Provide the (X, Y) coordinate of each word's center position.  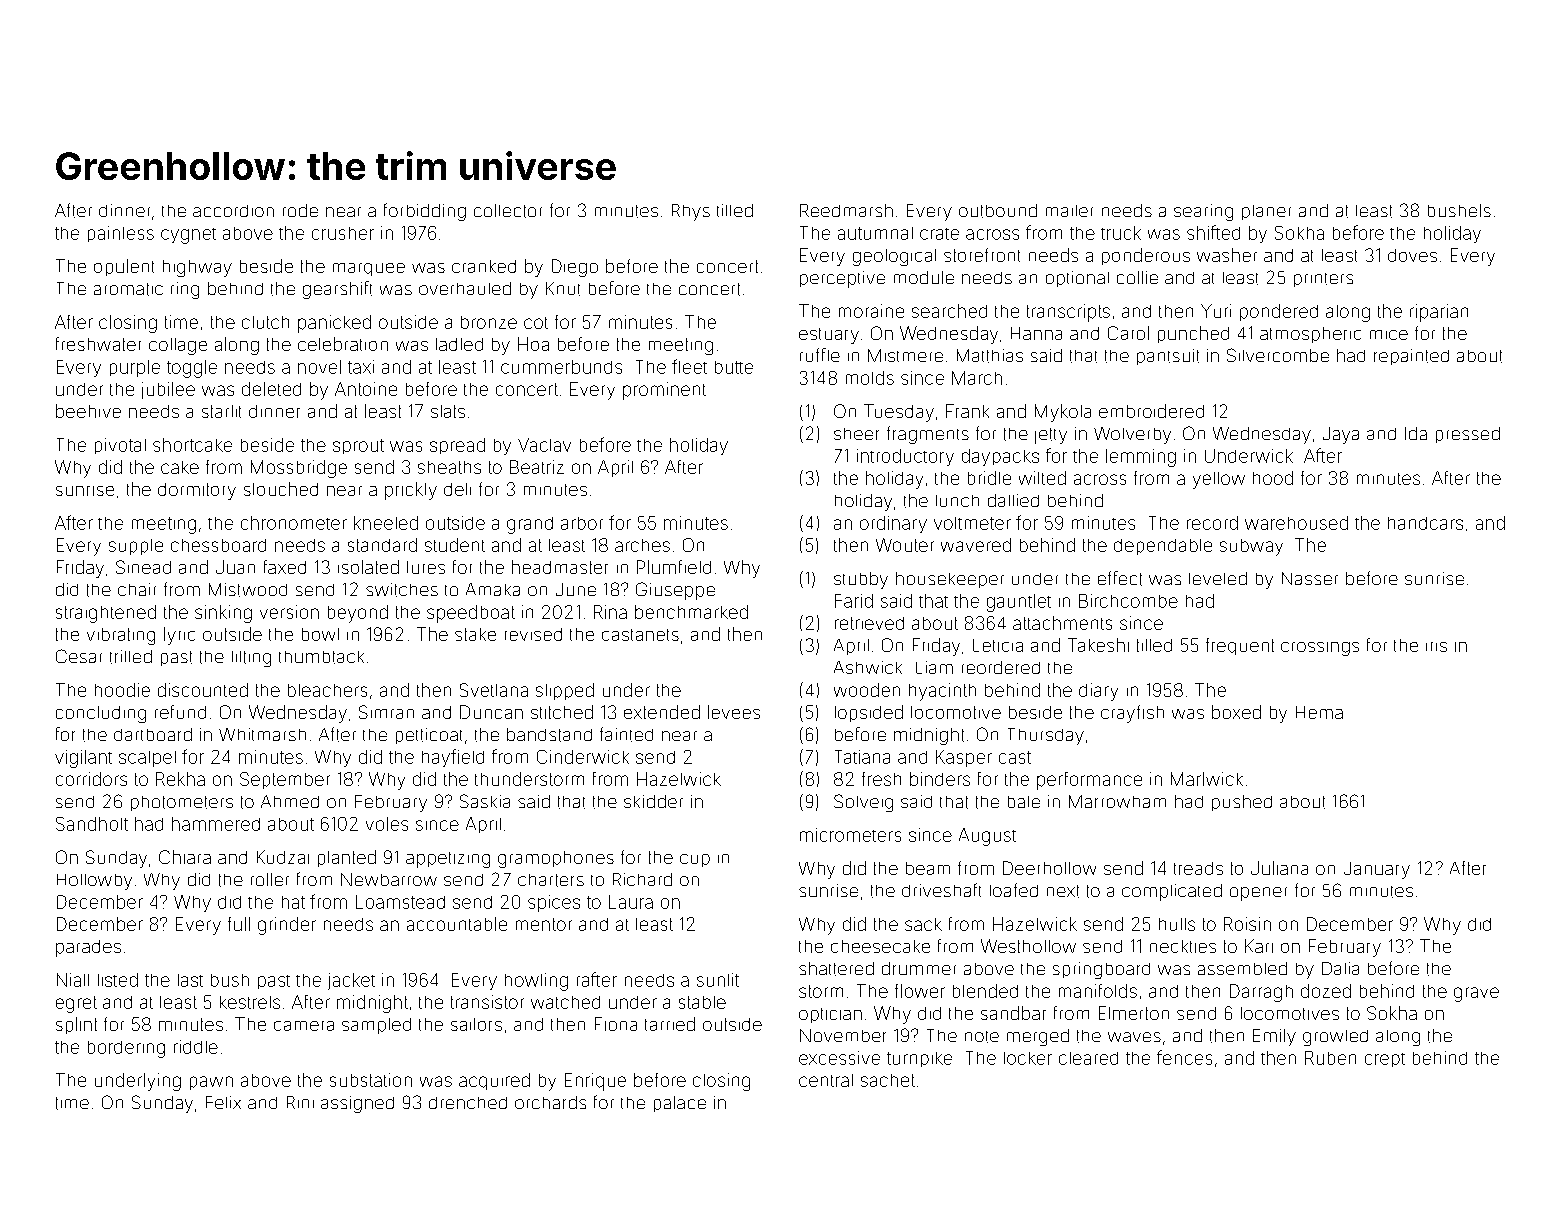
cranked (484, 266)
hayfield (453, 758)
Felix (223, 1102)
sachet (888, 1080)
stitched (562, 712)
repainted (1411, 357)
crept (1385, 1060)
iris (1436, 647)
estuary (829, 336)
